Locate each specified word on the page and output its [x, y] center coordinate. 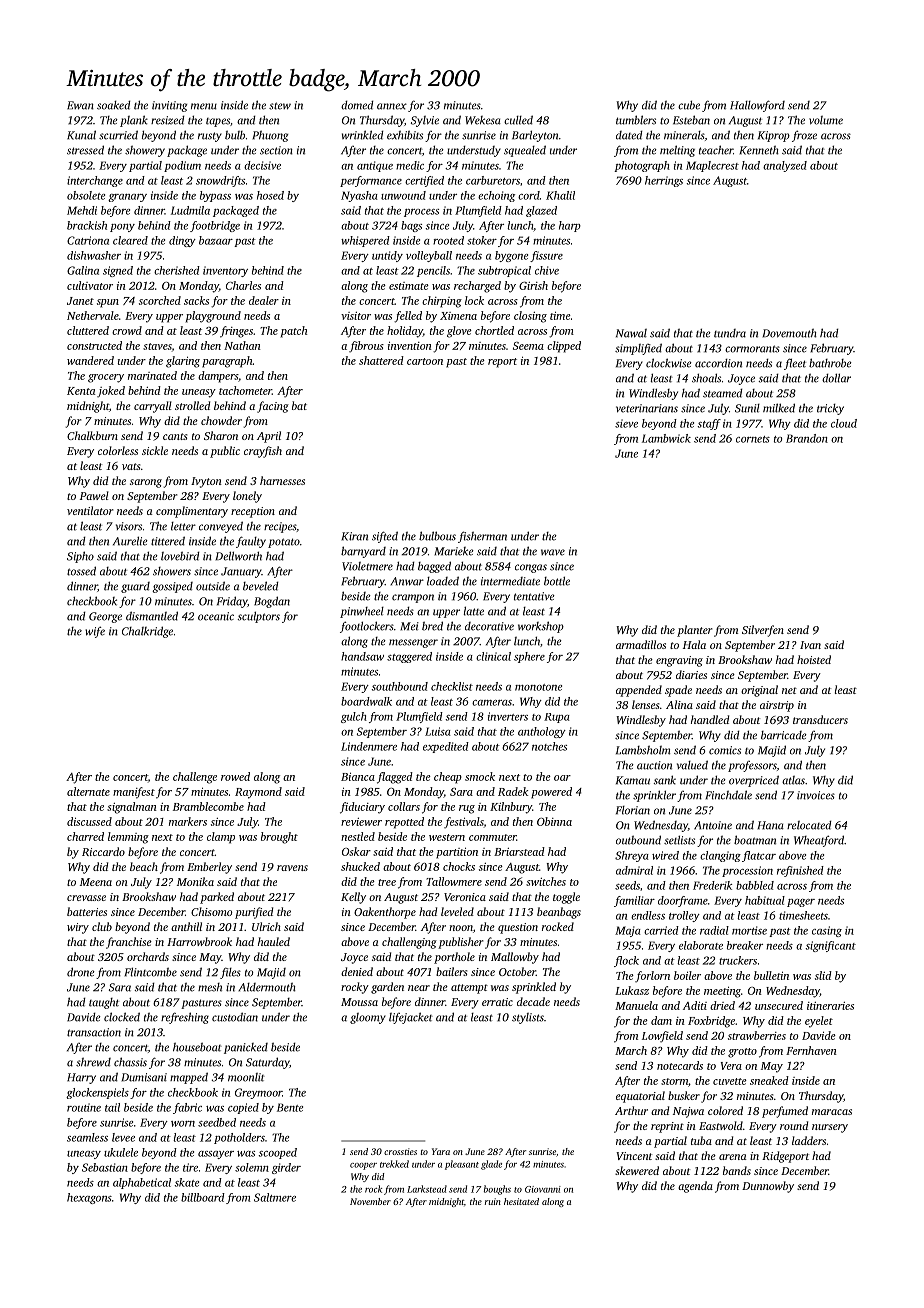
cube [689, 105]
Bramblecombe [208, 806]
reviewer [361, 822]
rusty [210, 137]
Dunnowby [768, 1187]
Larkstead [427, 1189]
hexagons [89, 1198]
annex [392, 106]
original [759, 691]
